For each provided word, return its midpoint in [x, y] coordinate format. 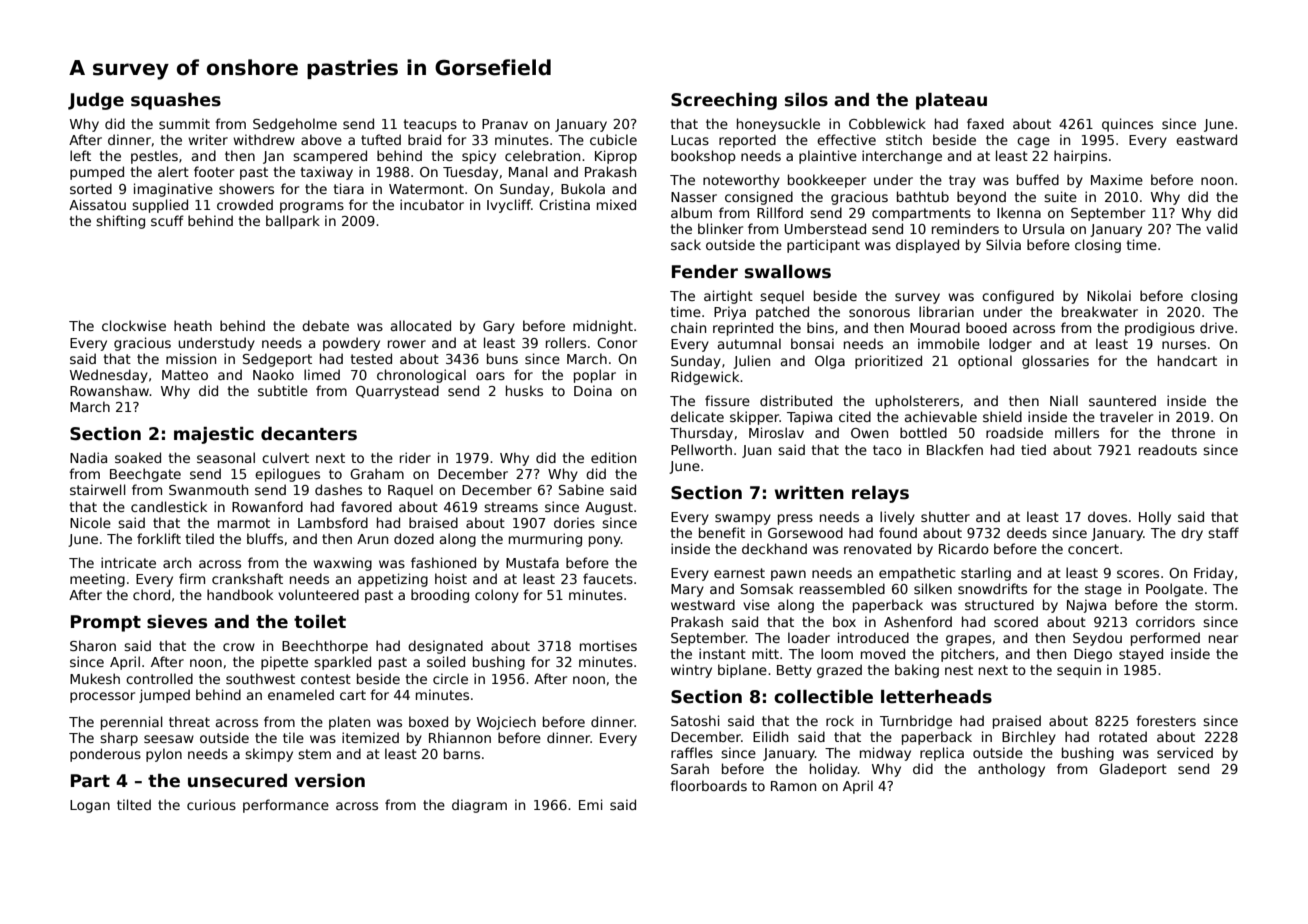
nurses [1184, 345]
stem [314, 754]
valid [1221, 228]
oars [490, 376]
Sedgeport [277, 360]
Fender [705, 272]
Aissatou [97, 204]
